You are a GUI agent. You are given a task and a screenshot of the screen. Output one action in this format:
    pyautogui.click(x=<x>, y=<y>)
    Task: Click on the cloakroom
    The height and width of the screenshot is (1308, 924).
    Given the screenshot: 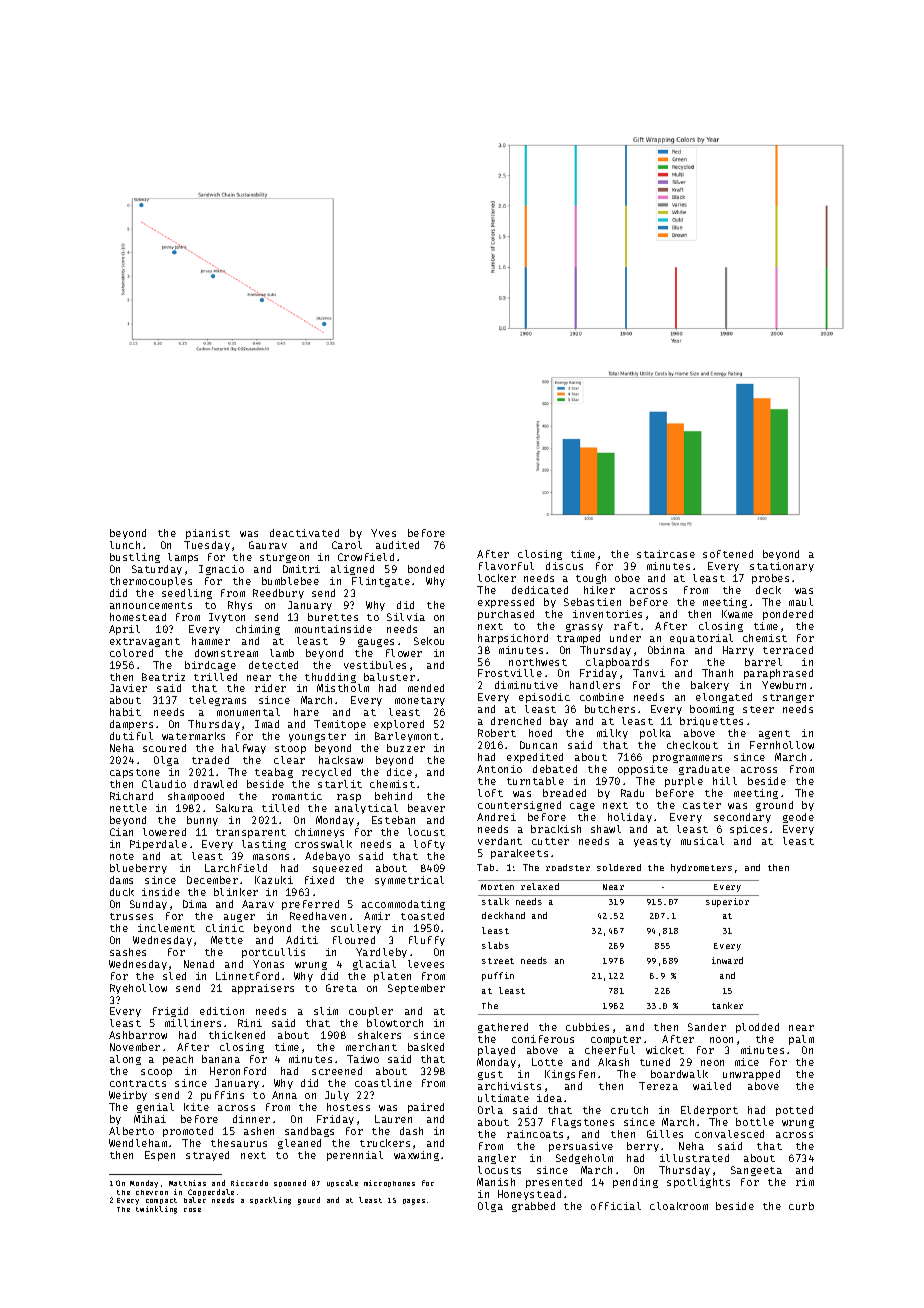 What is the action you would take?
    pyautogui.click(x=679, y=1206)
